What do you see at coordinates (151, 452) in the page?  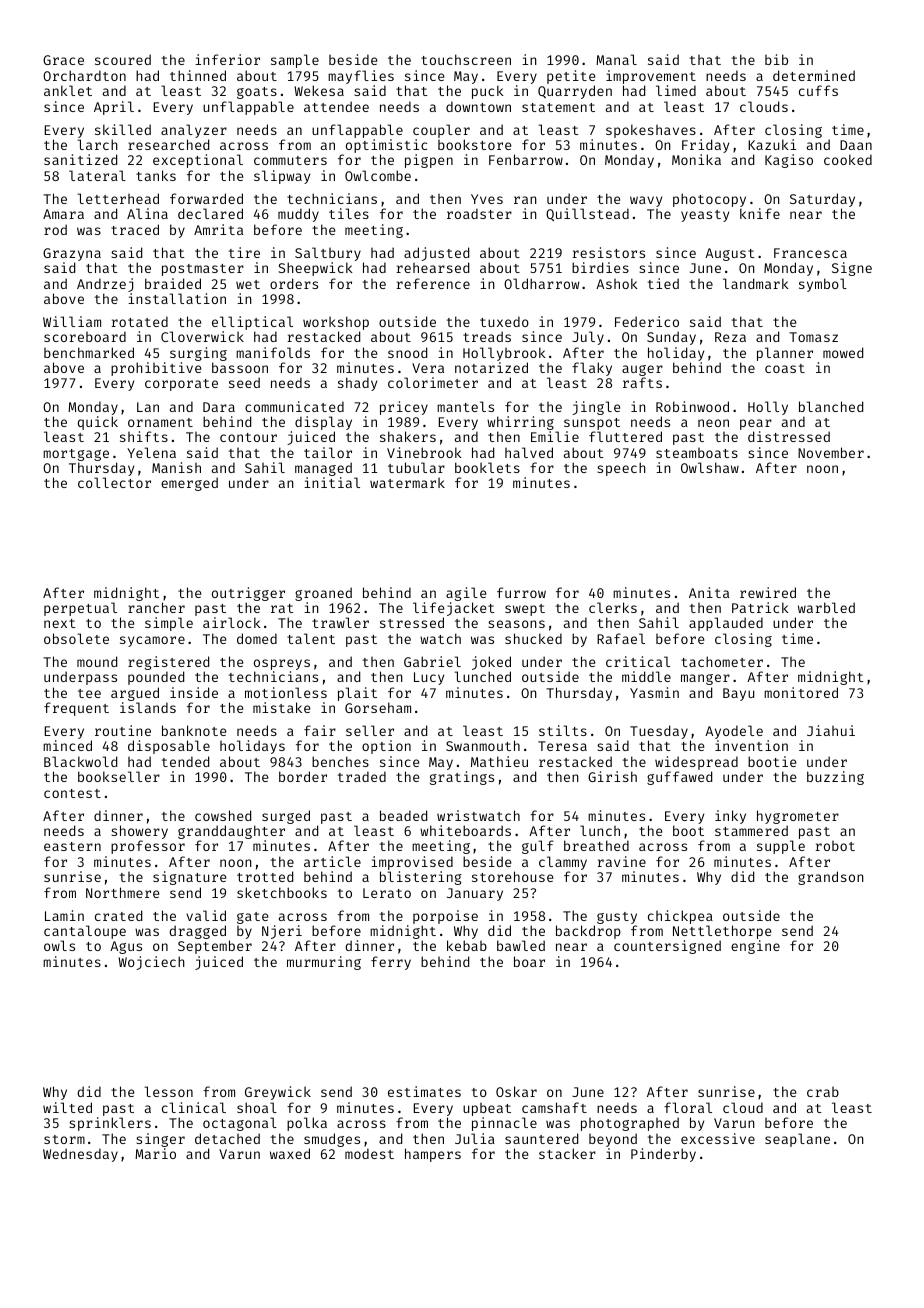 I see `Yelena` at bounding box center [151, 452].
